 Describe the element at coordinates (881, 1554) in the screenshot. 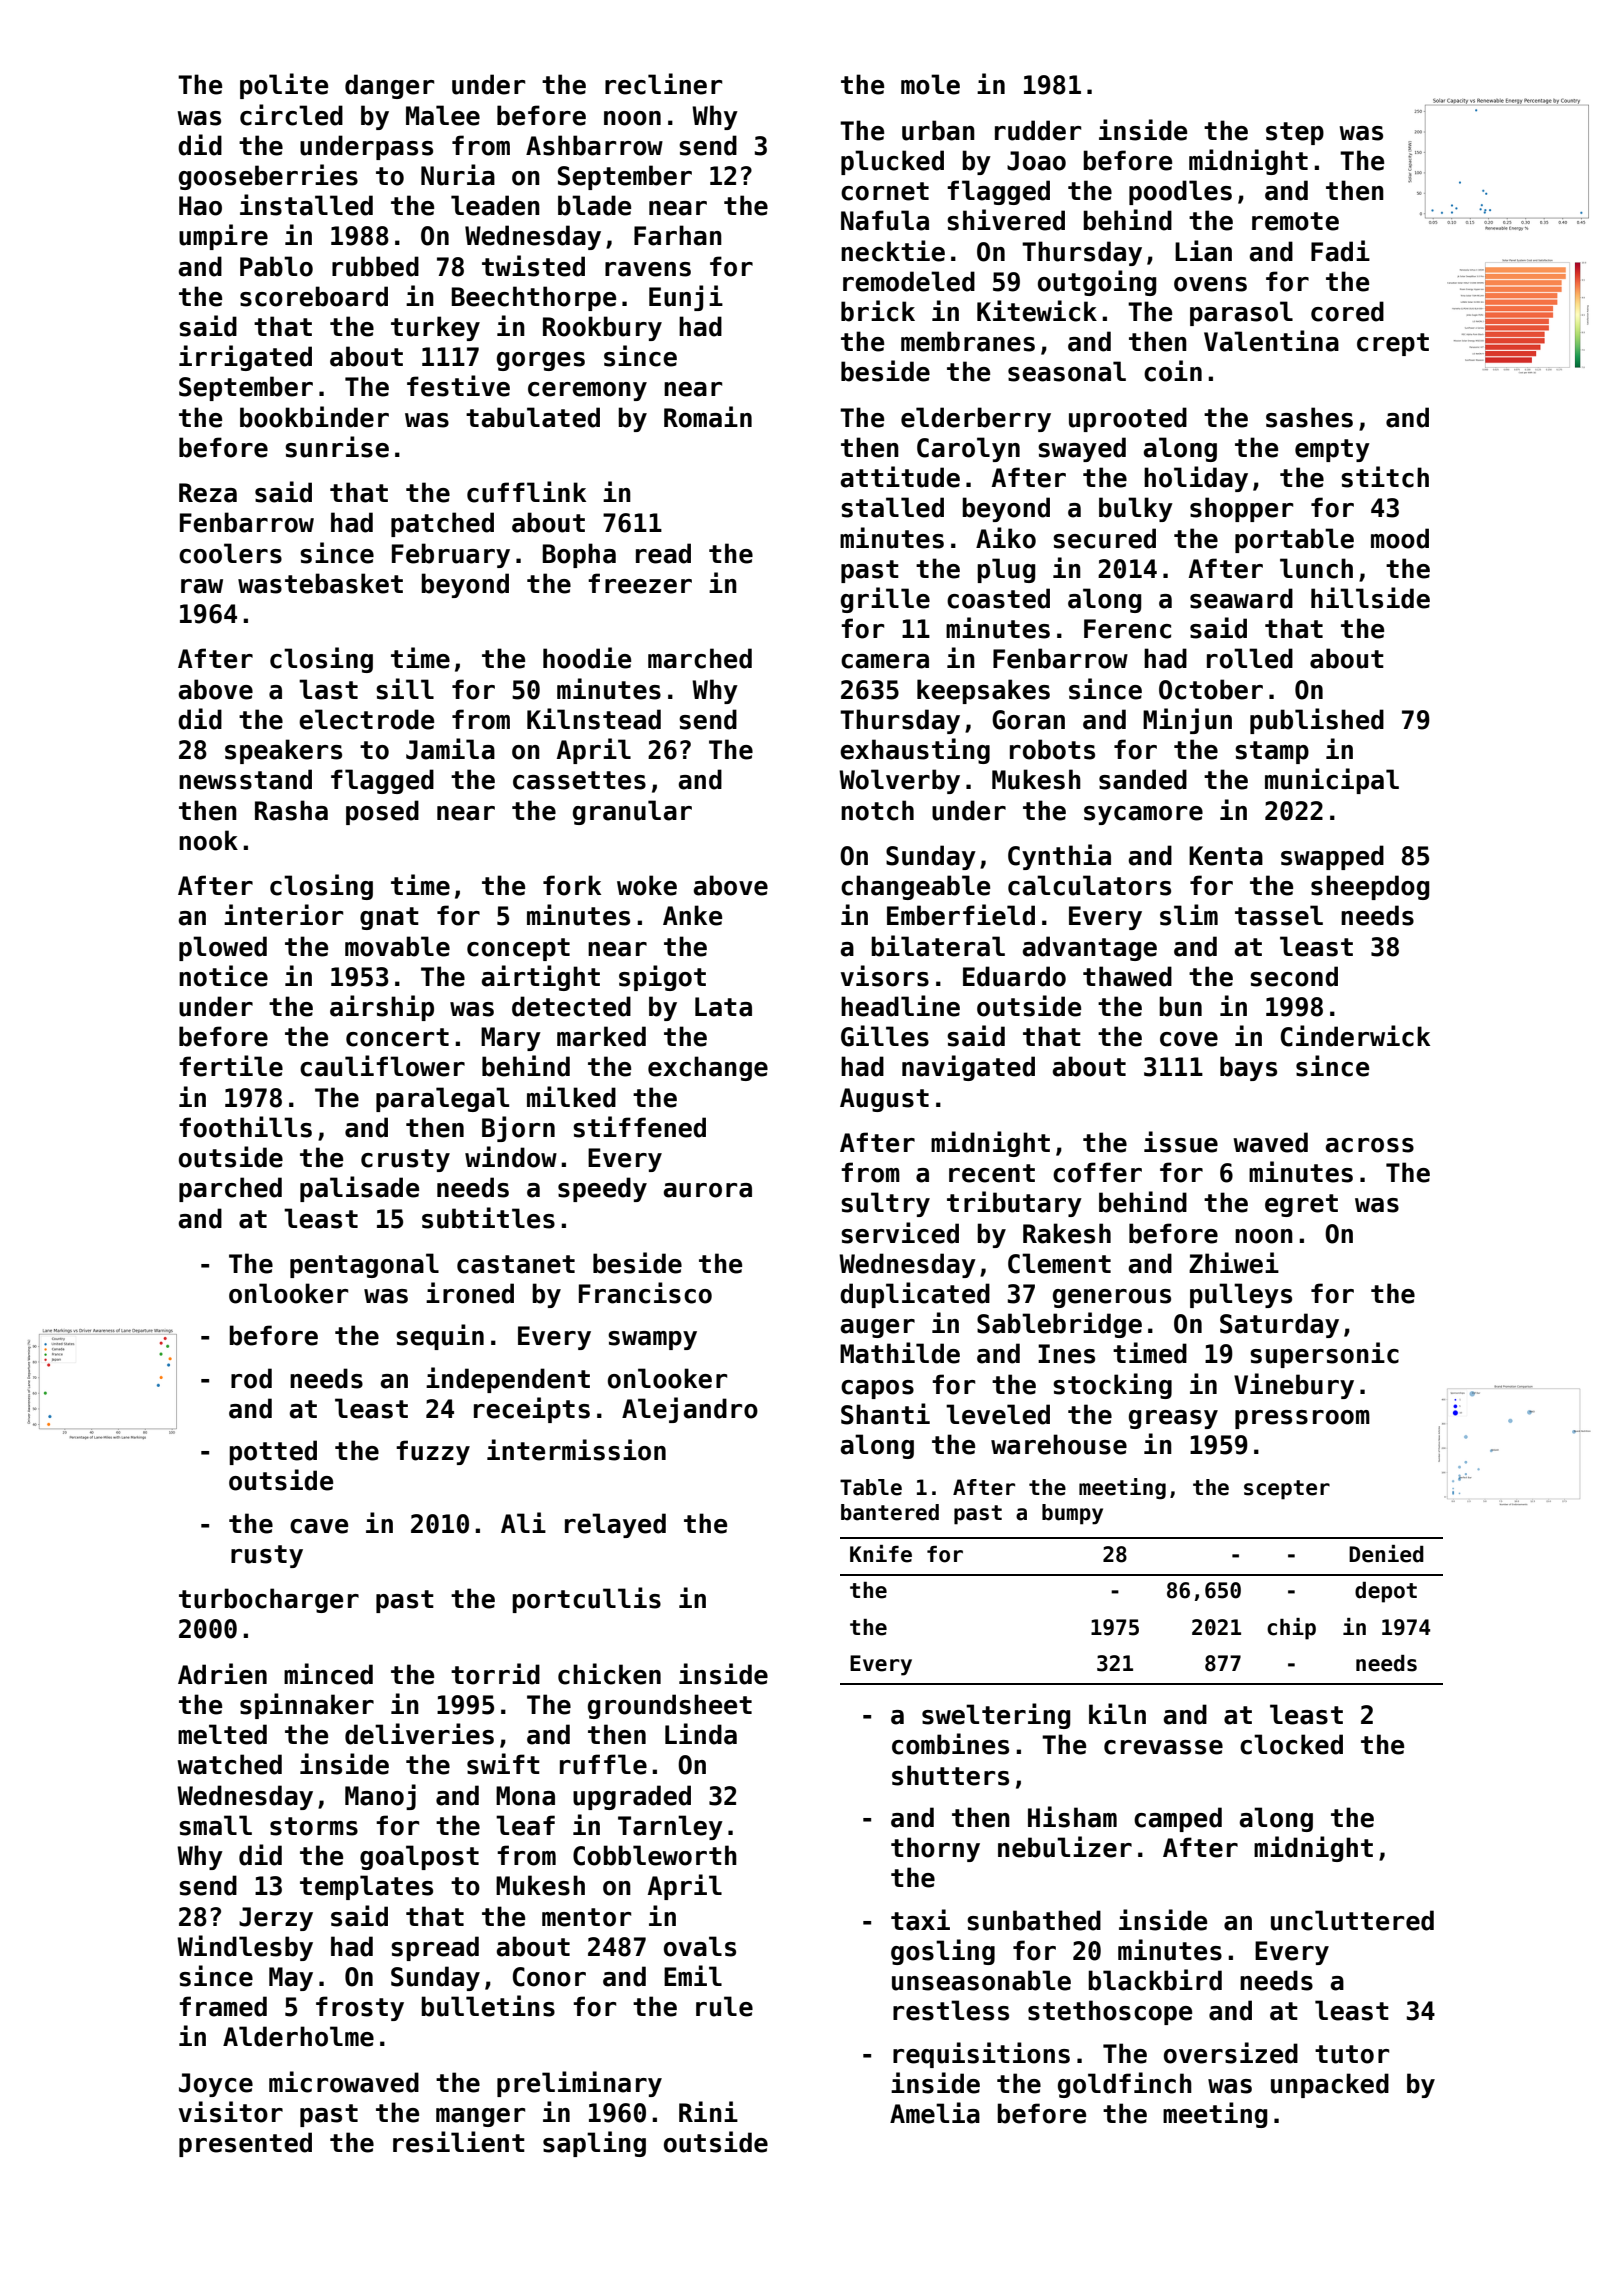

I see `Knife` at that location.
